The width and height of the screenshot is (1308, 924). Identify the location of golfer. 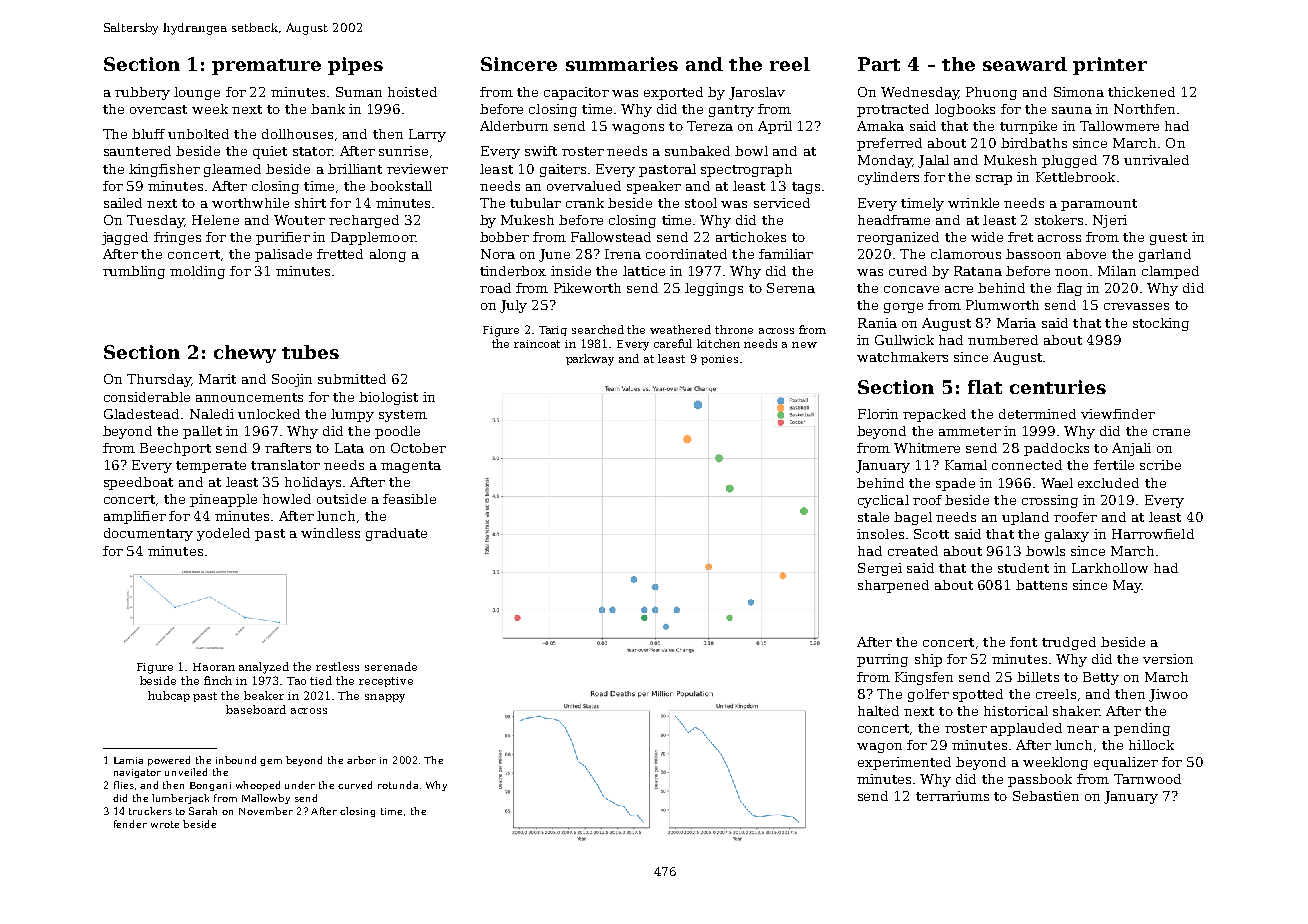
(928, 695).
